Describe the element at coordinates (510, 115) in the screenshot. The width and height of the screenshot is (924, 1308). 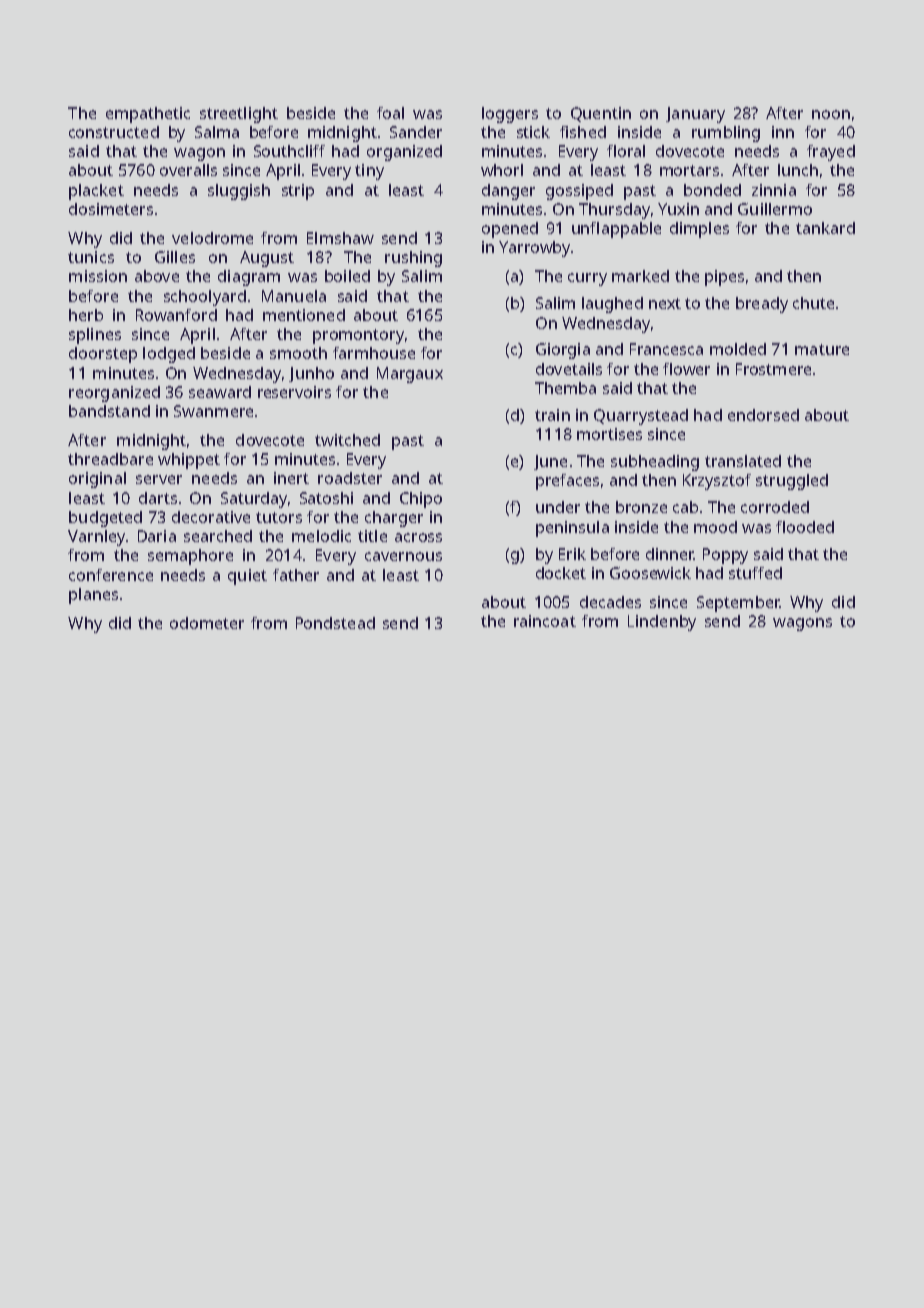
I see `loggers` at that location.
